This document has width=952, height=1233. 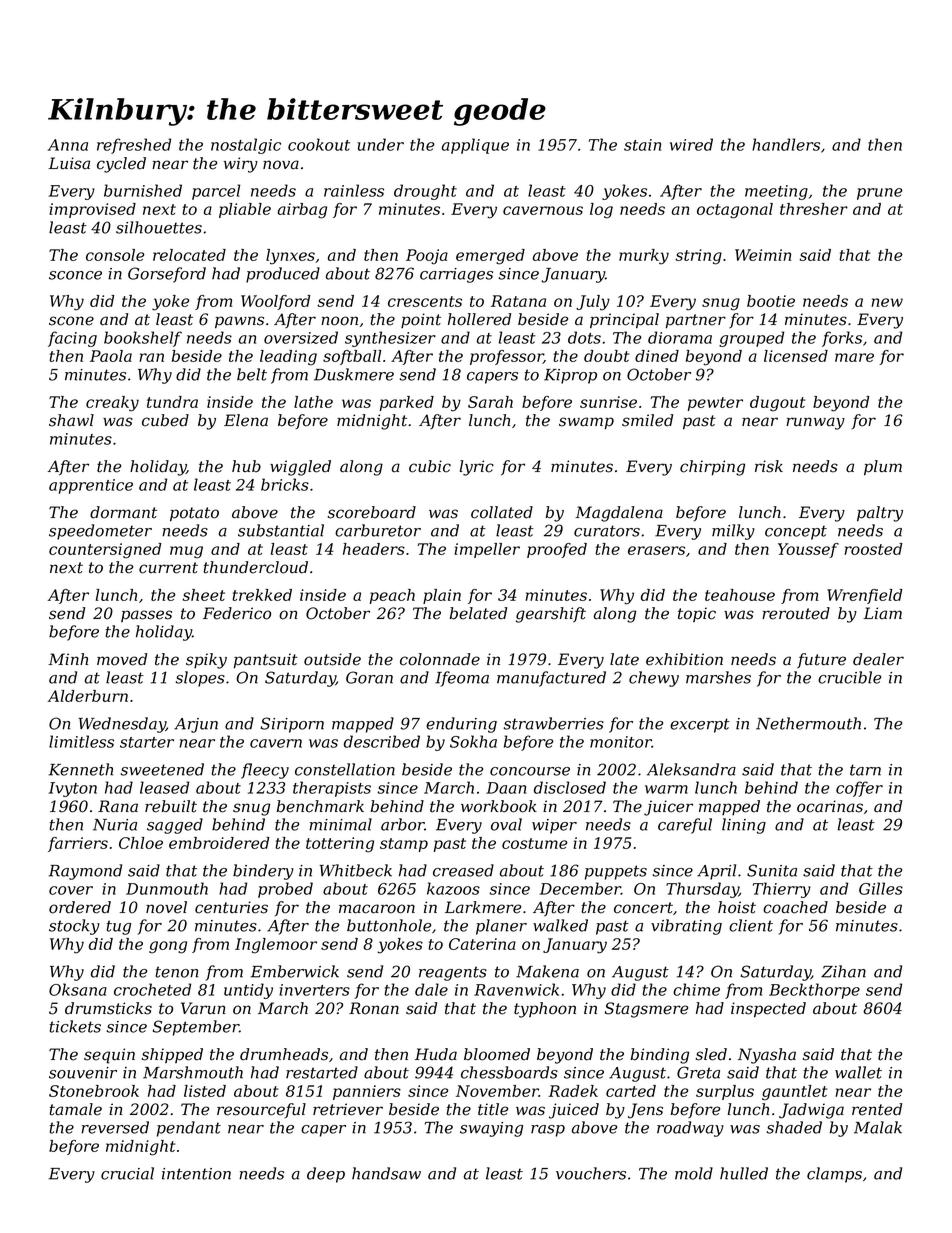 I want to click on lynxes, so click(x=290, y=257).
